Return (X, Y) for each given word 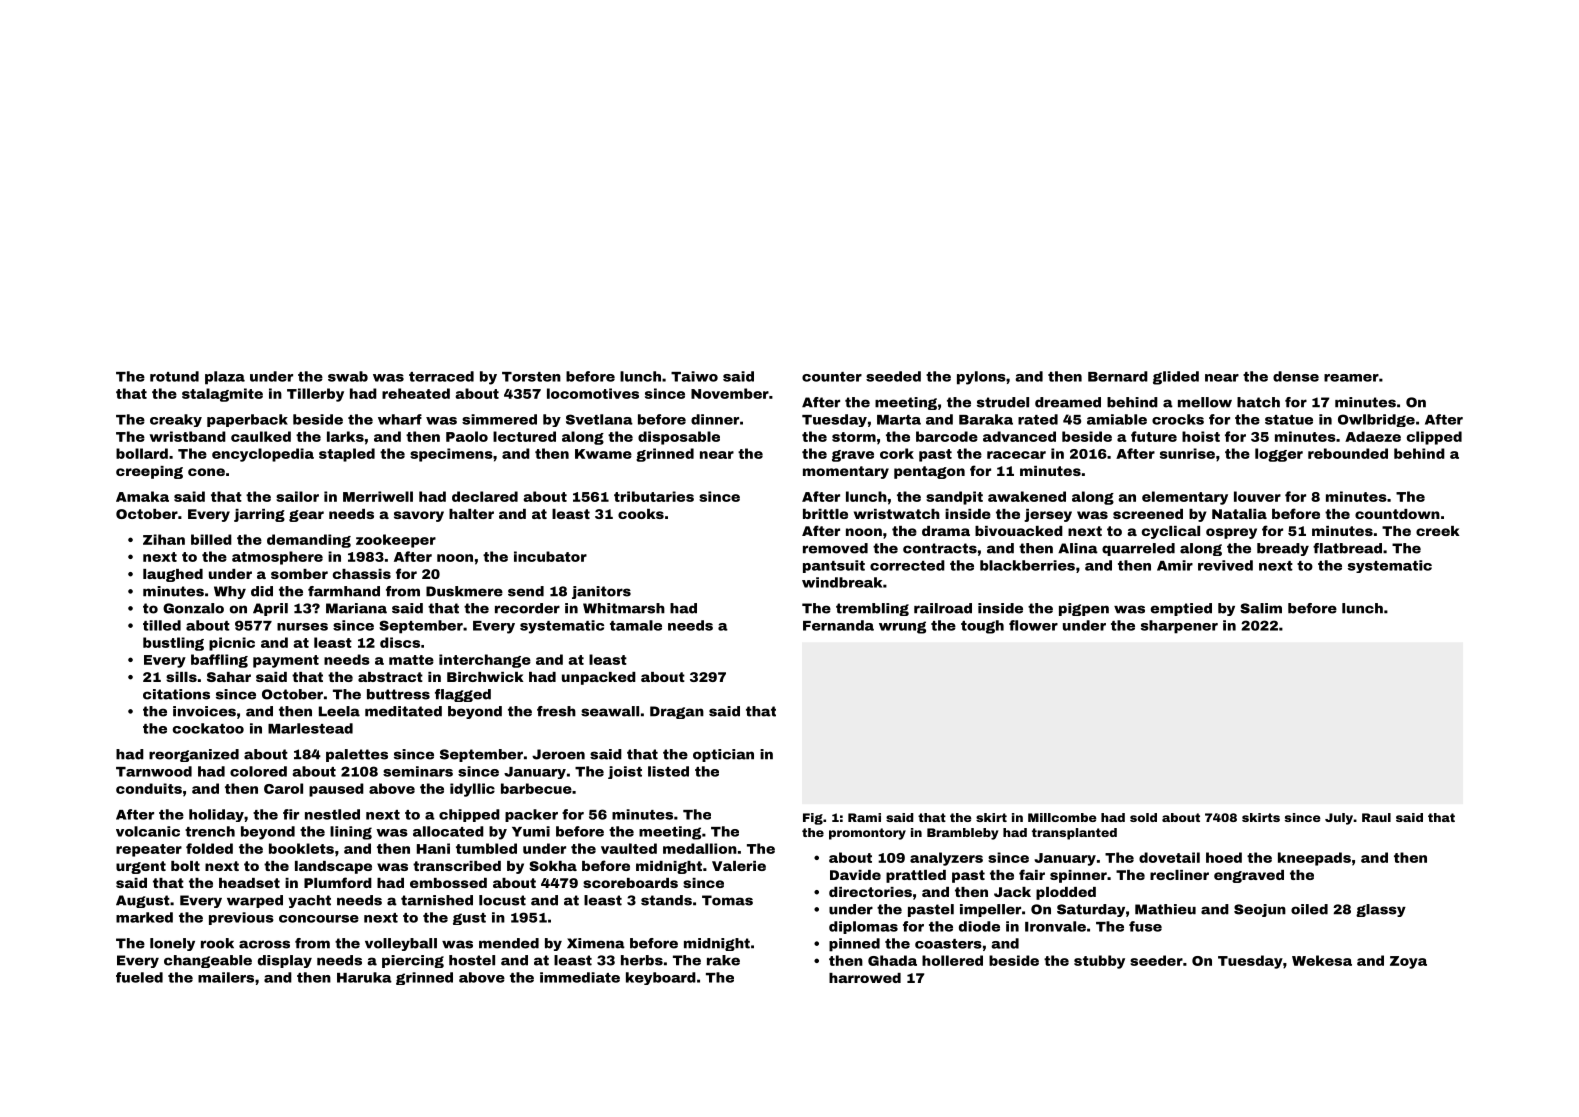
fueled (139, 977)
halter (471, 514)
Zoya (1408, 962)
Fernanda (838, 625)
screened (1148, 514)
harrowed (865, 978)
